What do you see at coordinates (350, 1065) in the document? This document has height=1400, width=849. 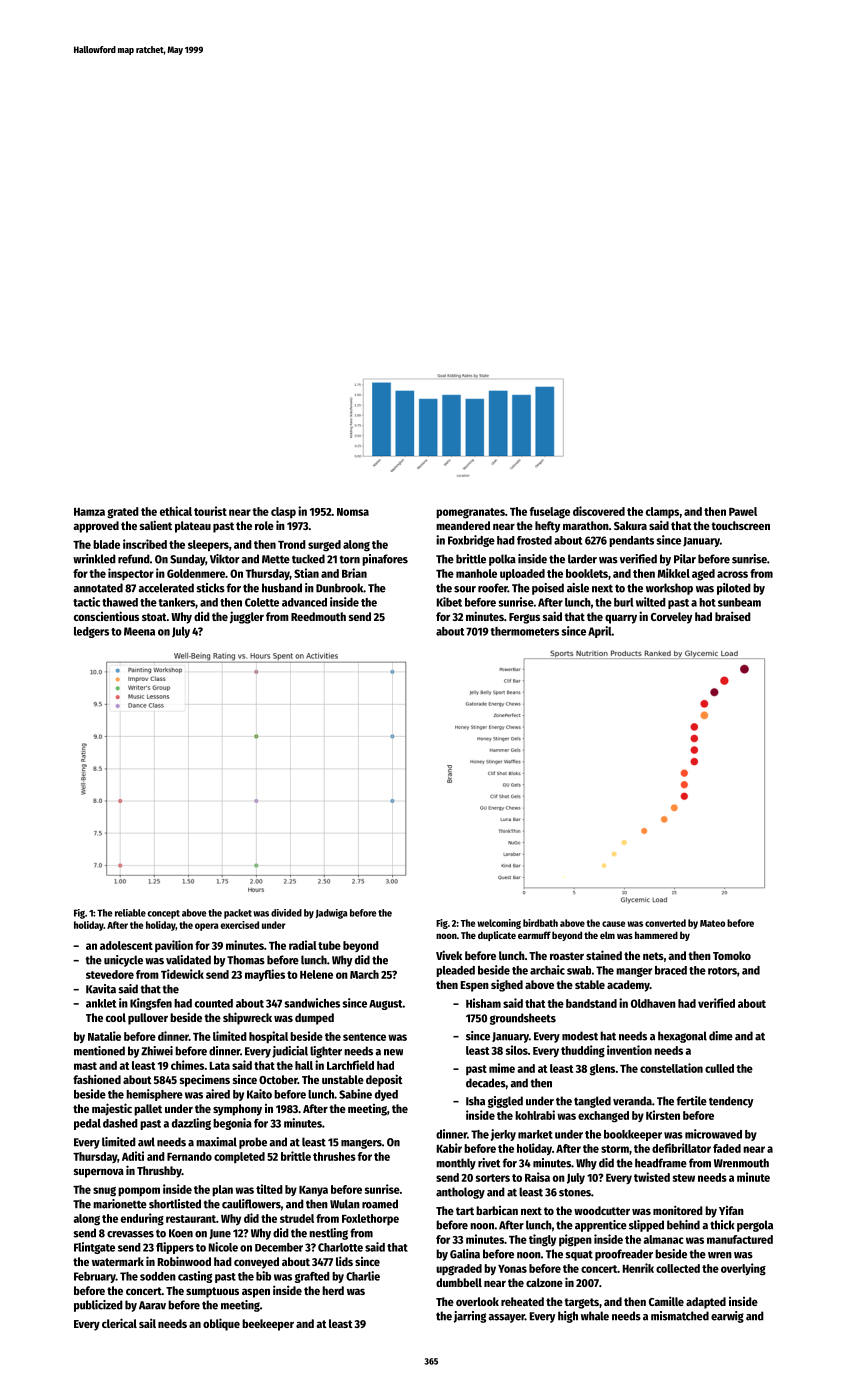 I see `Larchfield` at bounding box center [350, 1065].
